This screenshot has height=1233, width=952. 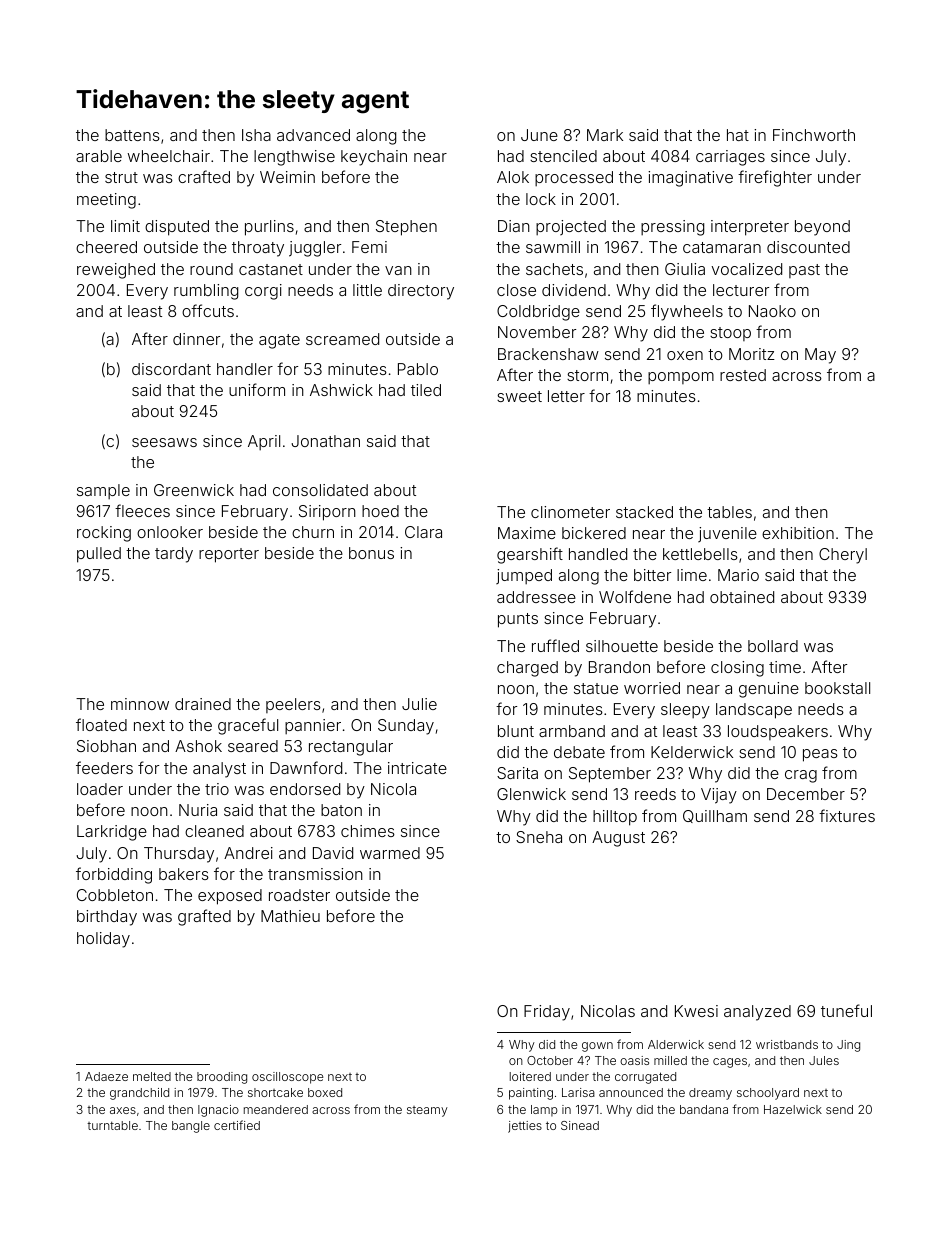 What do you see at coordinates (730, 158) in the screenshot?
I see `carriages` at bounding box center [730, 158].
